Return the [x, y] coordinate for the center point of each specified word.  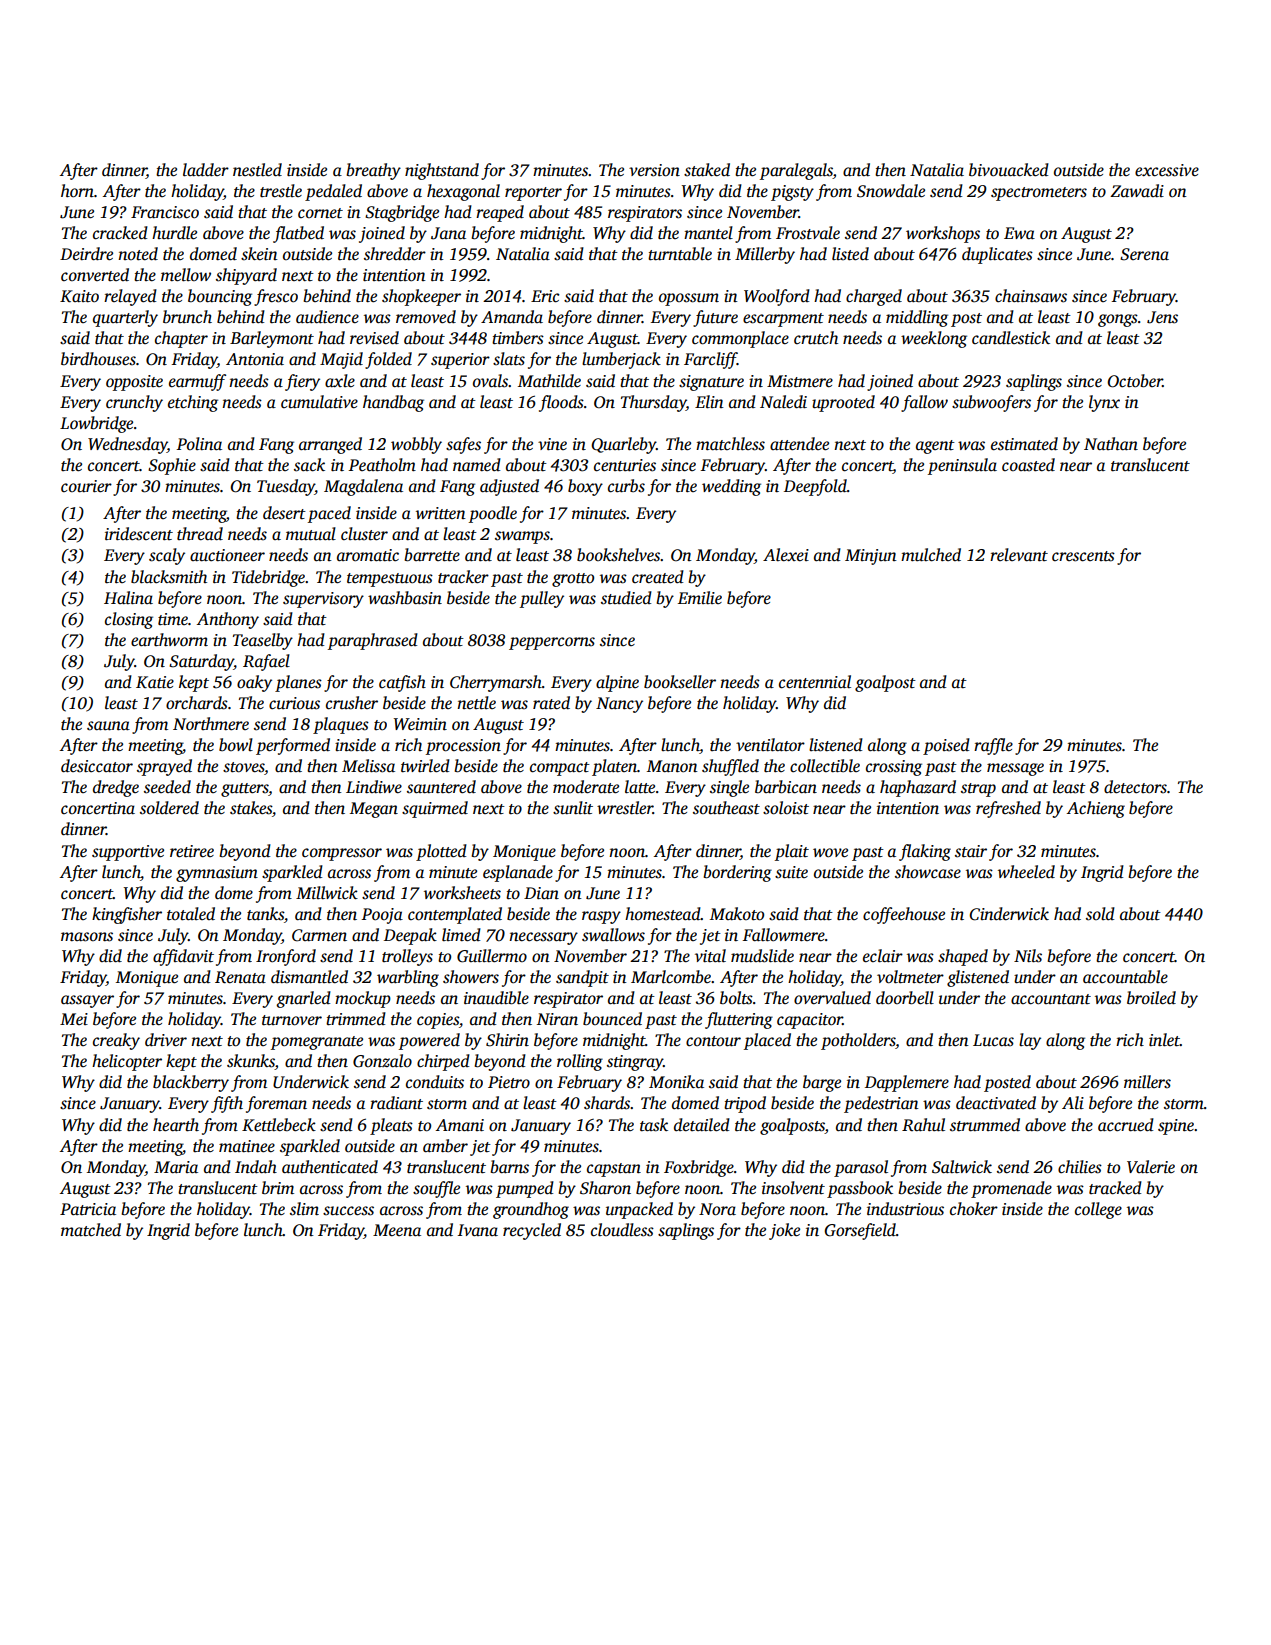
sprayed [164, 767]
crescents [1083, 556]
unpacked [639, 1210]
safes [463, 445]
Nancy [619, 705]
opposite [134, 383]
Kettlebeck [279, 1125]
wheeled [1026, 872]
